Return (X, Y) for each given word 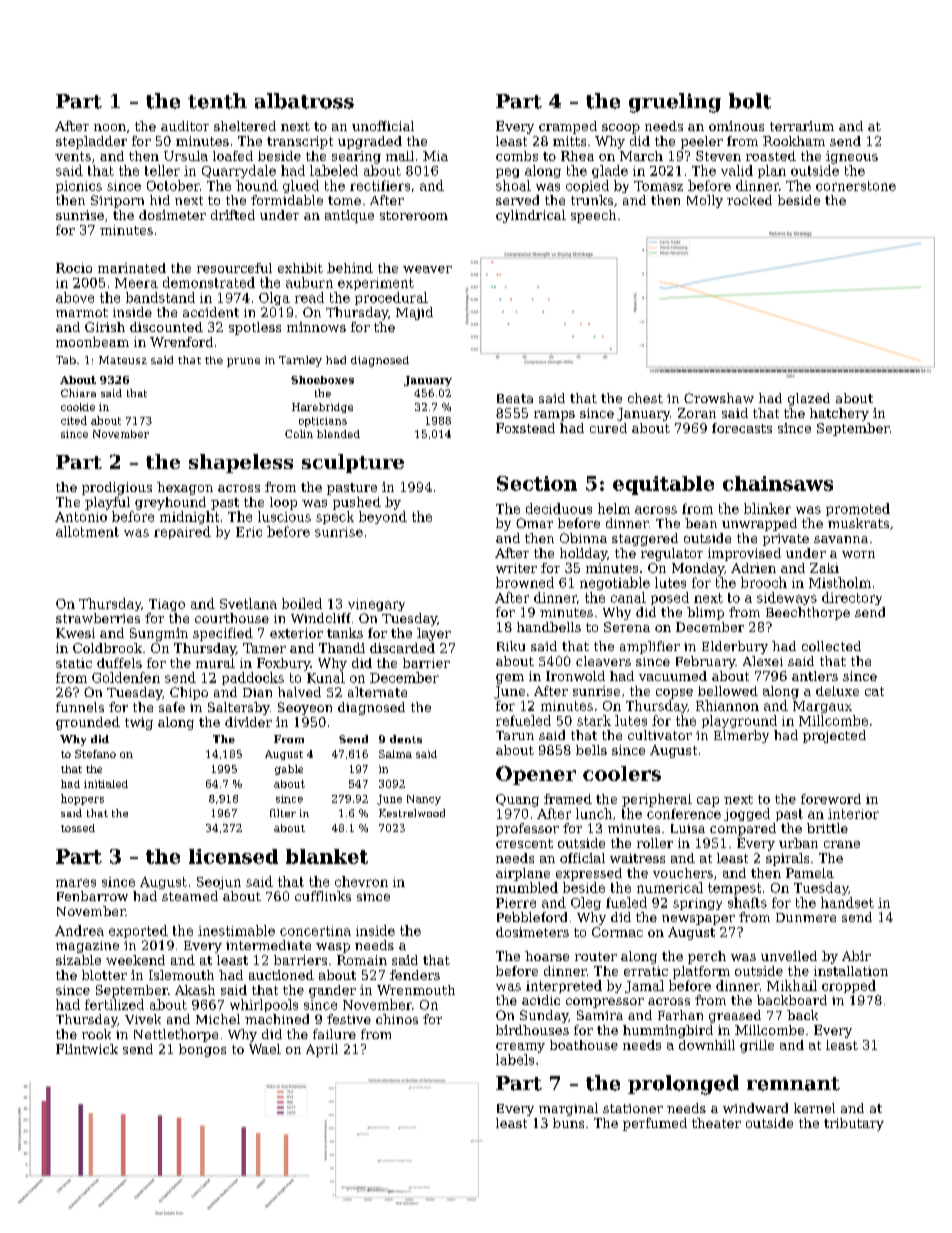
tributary (854, 1124)
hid (160, 200)
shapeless (241, 463)
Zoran (697, 413)
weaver (427, 269)
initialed (106, 784)
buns (568, 1123)
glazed (809, 399)
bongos (202, 1050)
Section (537, 483)
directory (852, 598)
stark (594, 720)
